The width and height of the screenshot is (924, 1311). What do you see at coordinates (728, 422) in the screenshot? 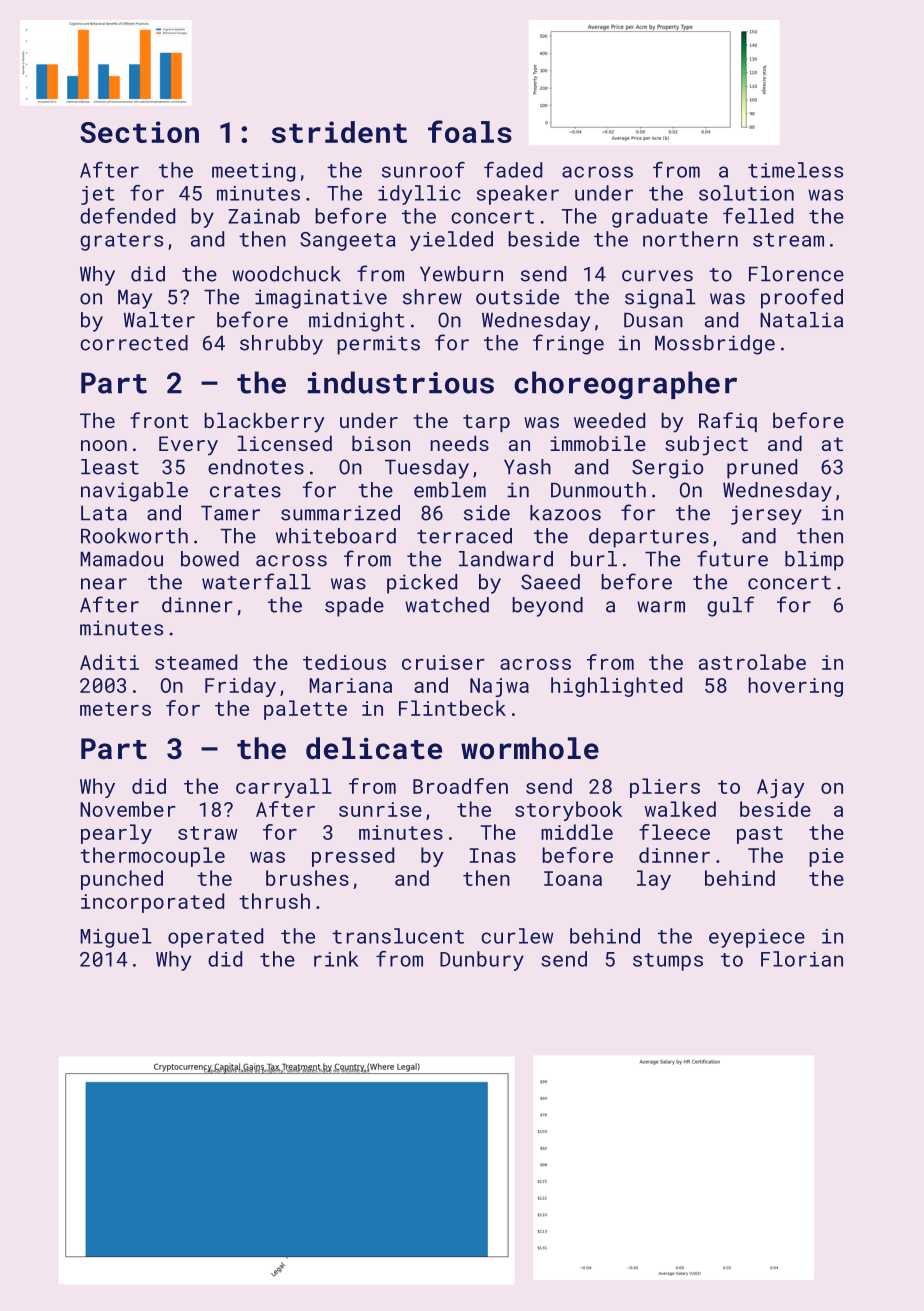
I see `Rafiq` at bounding box center [728, 422].
